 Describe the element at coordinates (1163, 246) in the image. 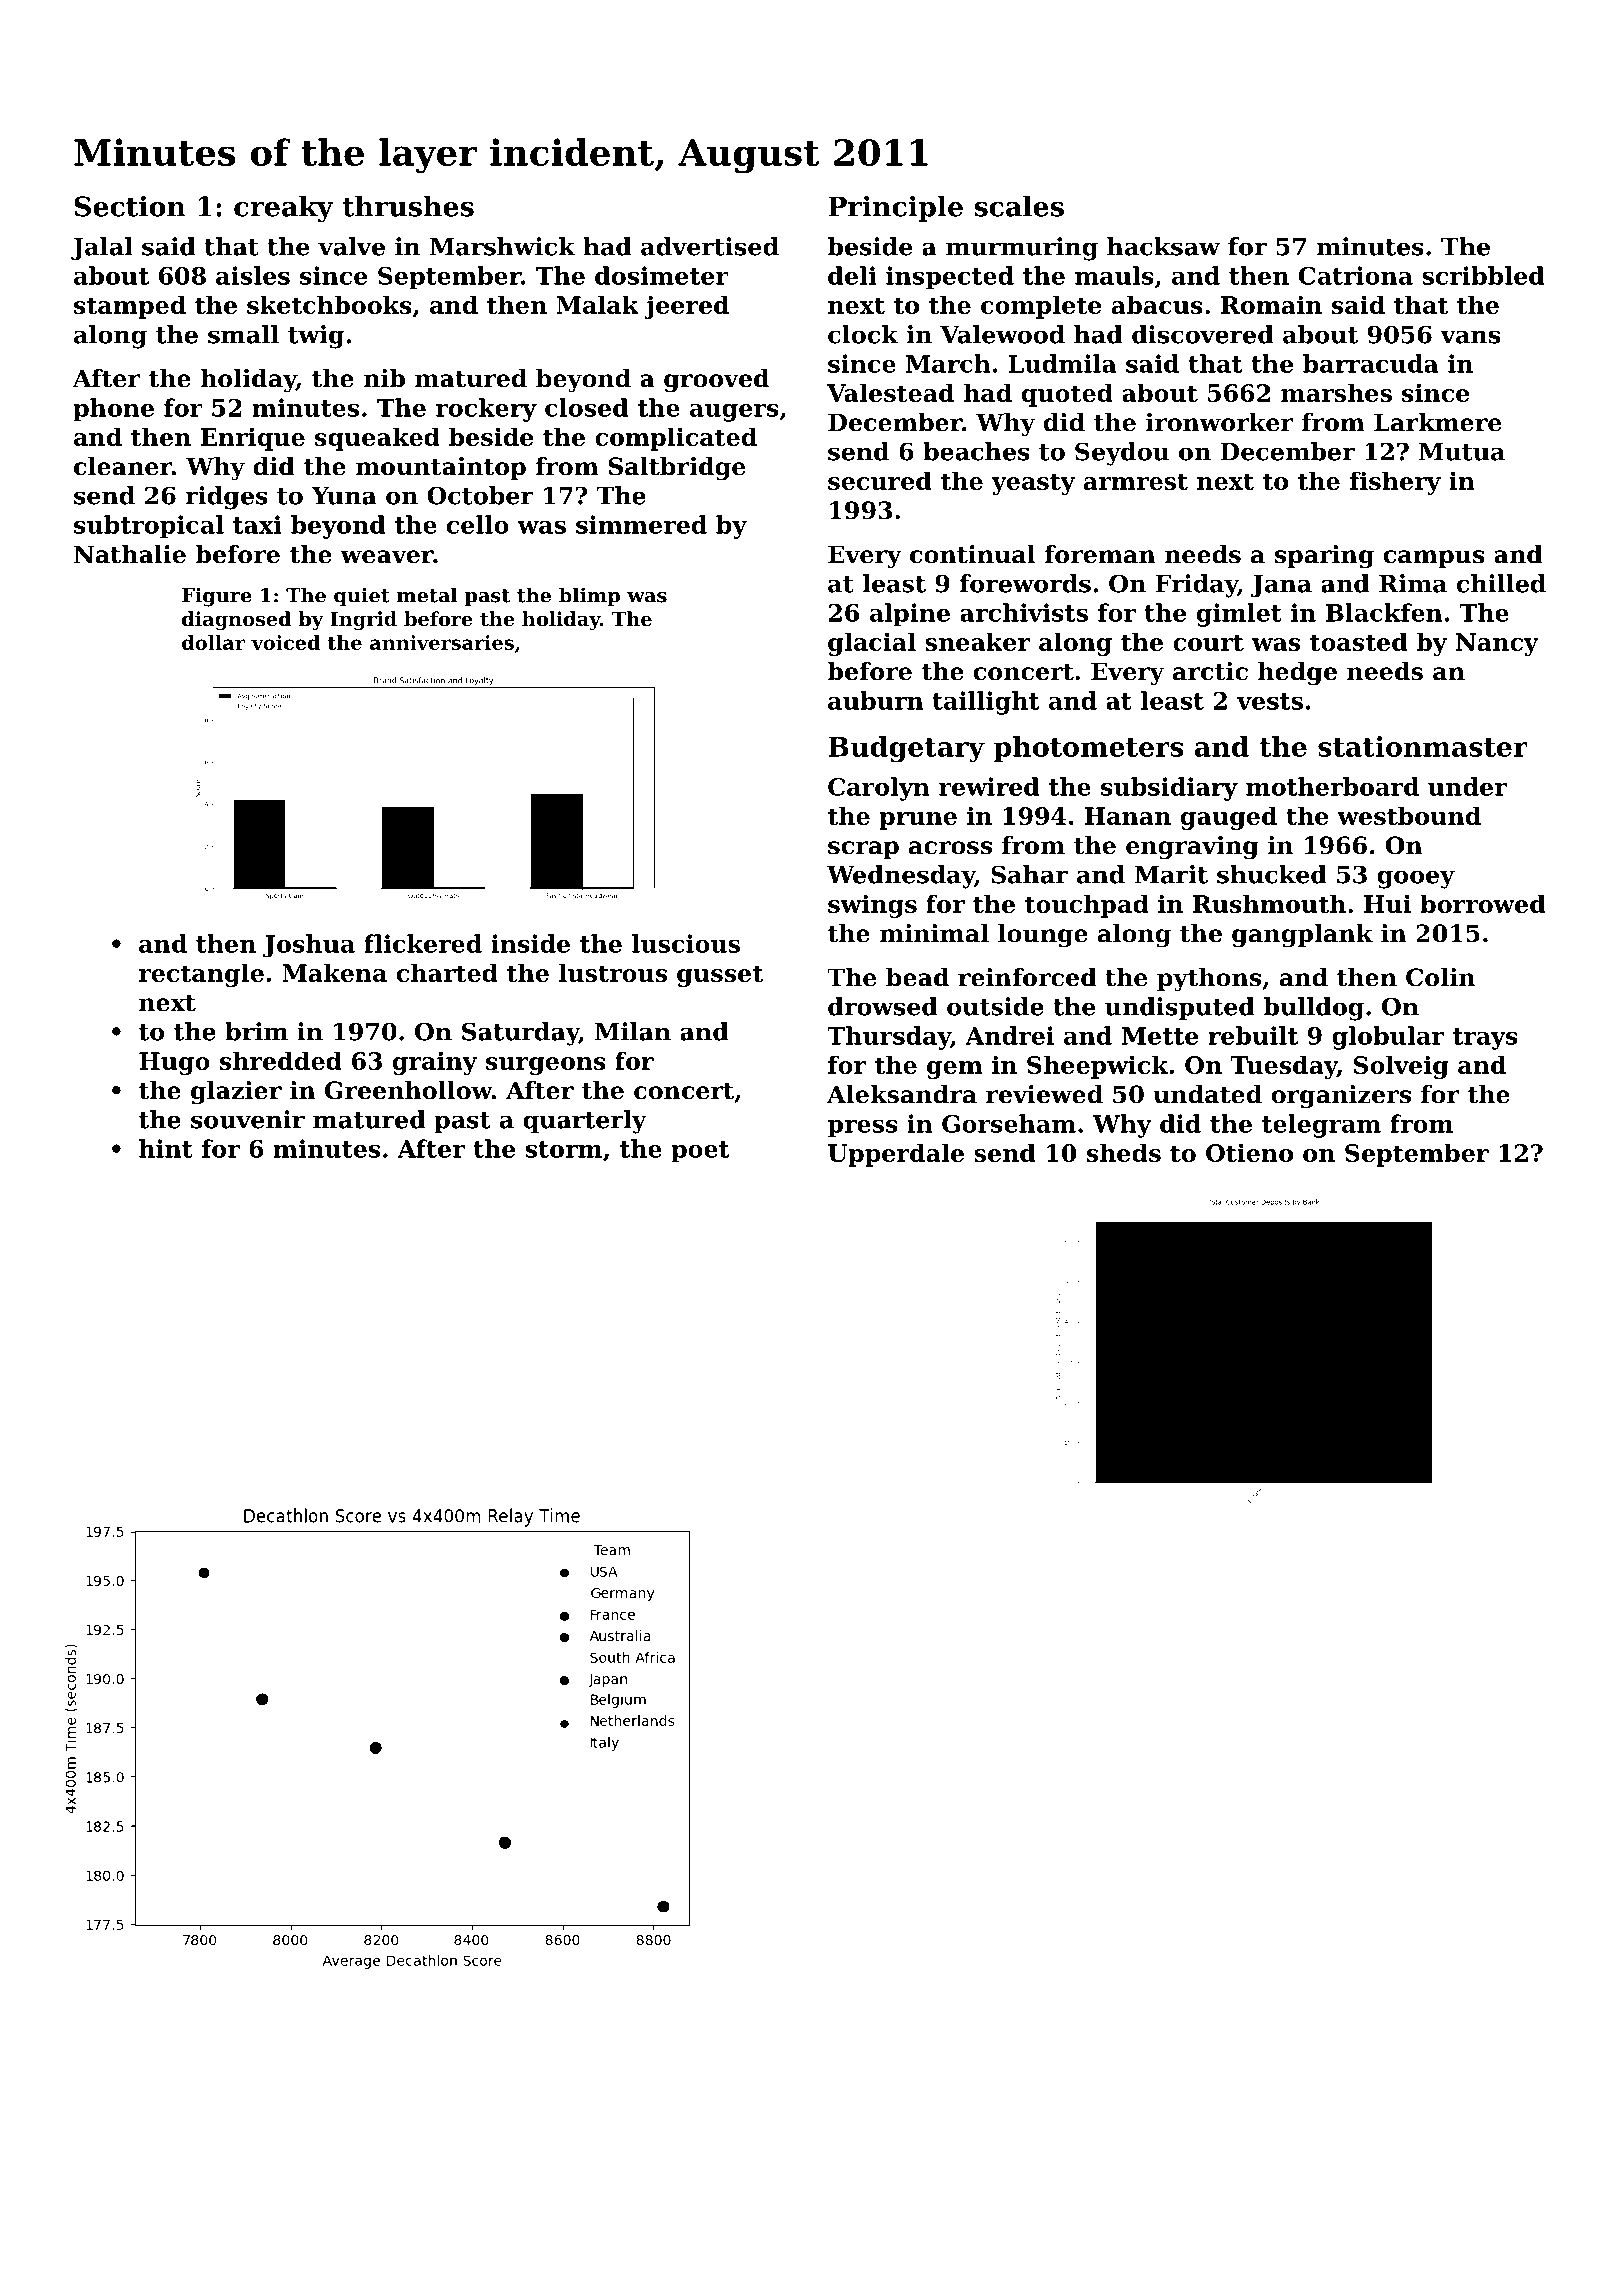

I see `hacksaw` at that location.
